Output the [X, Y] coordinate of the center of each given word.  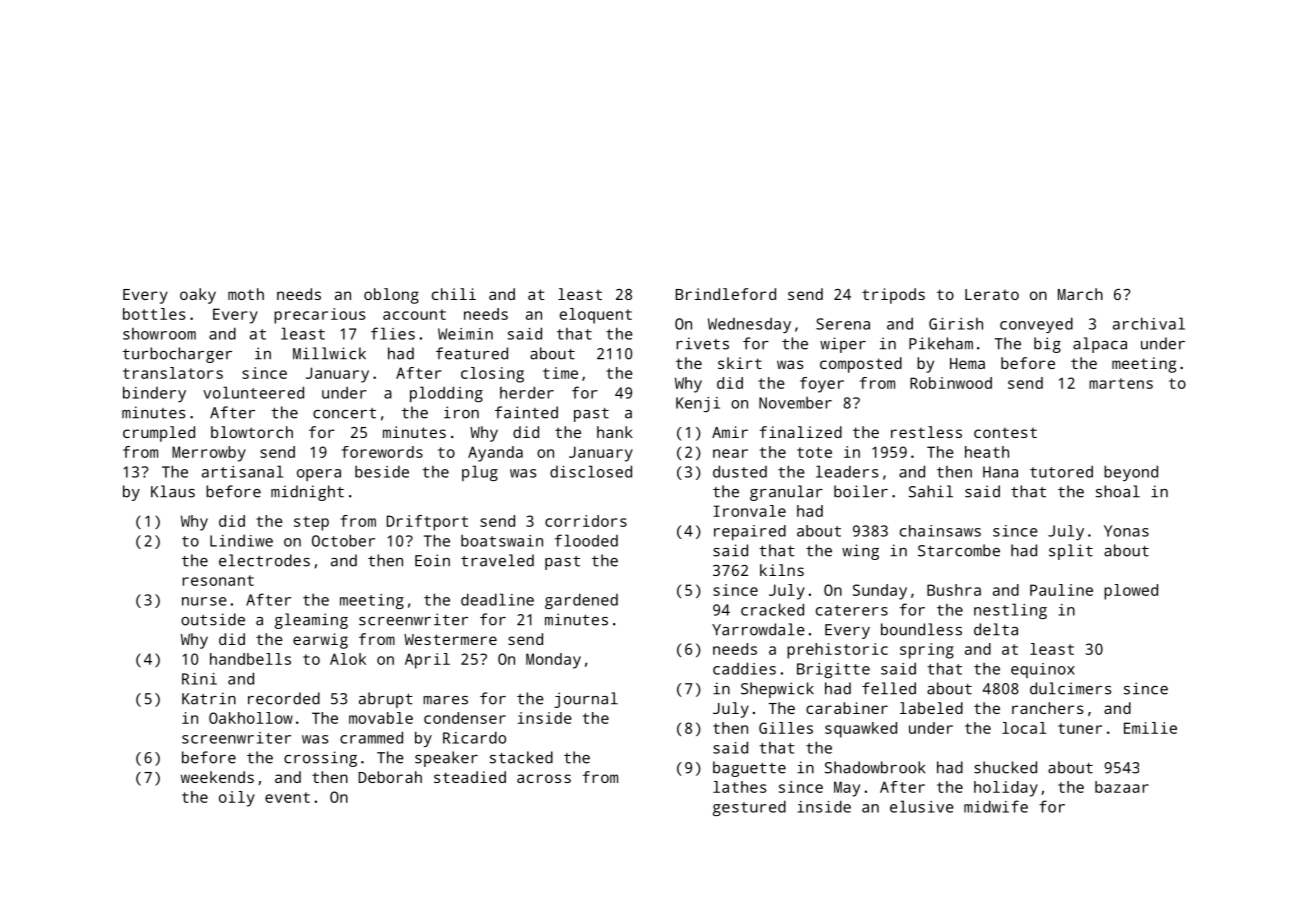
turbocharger [177, 355]
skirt [740, 363]
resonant [218, 580]
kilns [782, 570]
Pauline [1061, 590]
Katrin [209, 698]
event [287, 797]
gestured [749, 808]
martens [1121, 383]
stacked [521, 757]
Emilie [1150, 728]
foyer [822, 385]
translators [173, 373]
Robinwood [951, 383]
